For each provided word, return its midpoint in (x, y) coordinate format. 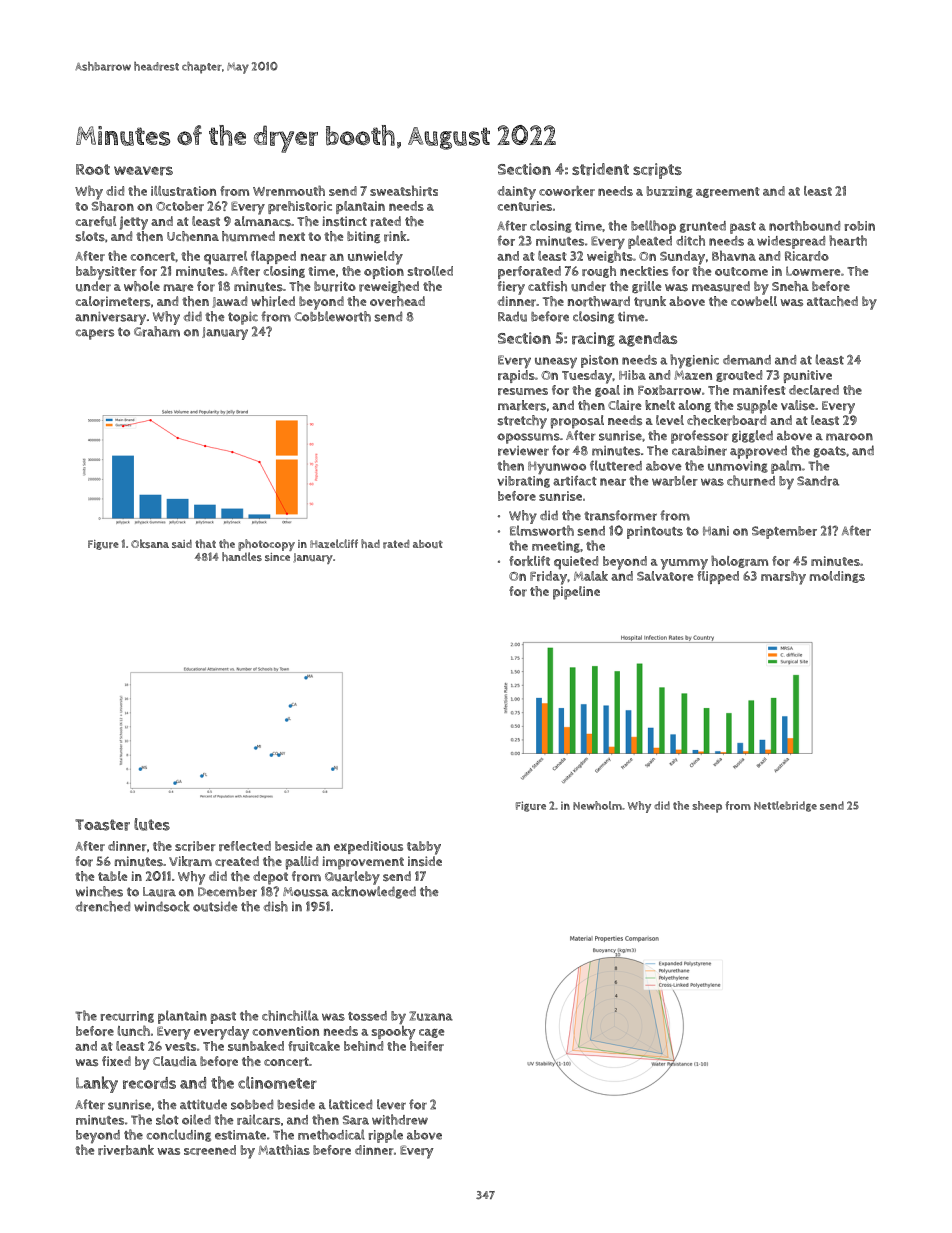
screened (210, 1150)
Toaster (102, 825)
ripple (385, 1136)
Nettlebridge (785, 806)
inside (425, 861)
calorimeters (112, 301)
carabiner (699, 450)
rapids (516, 376)
